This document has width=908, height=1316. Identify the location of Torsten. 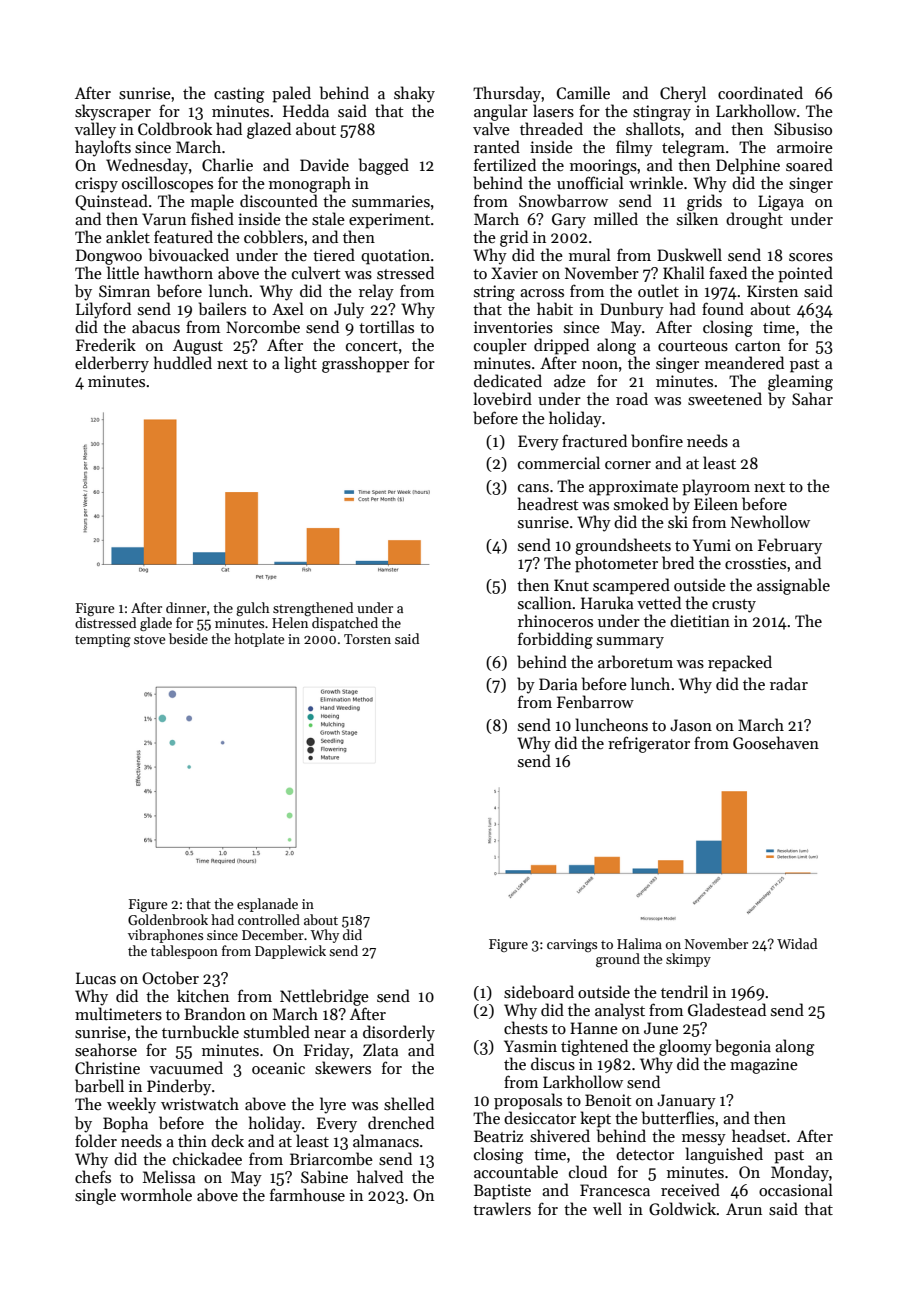
(367, 639).
